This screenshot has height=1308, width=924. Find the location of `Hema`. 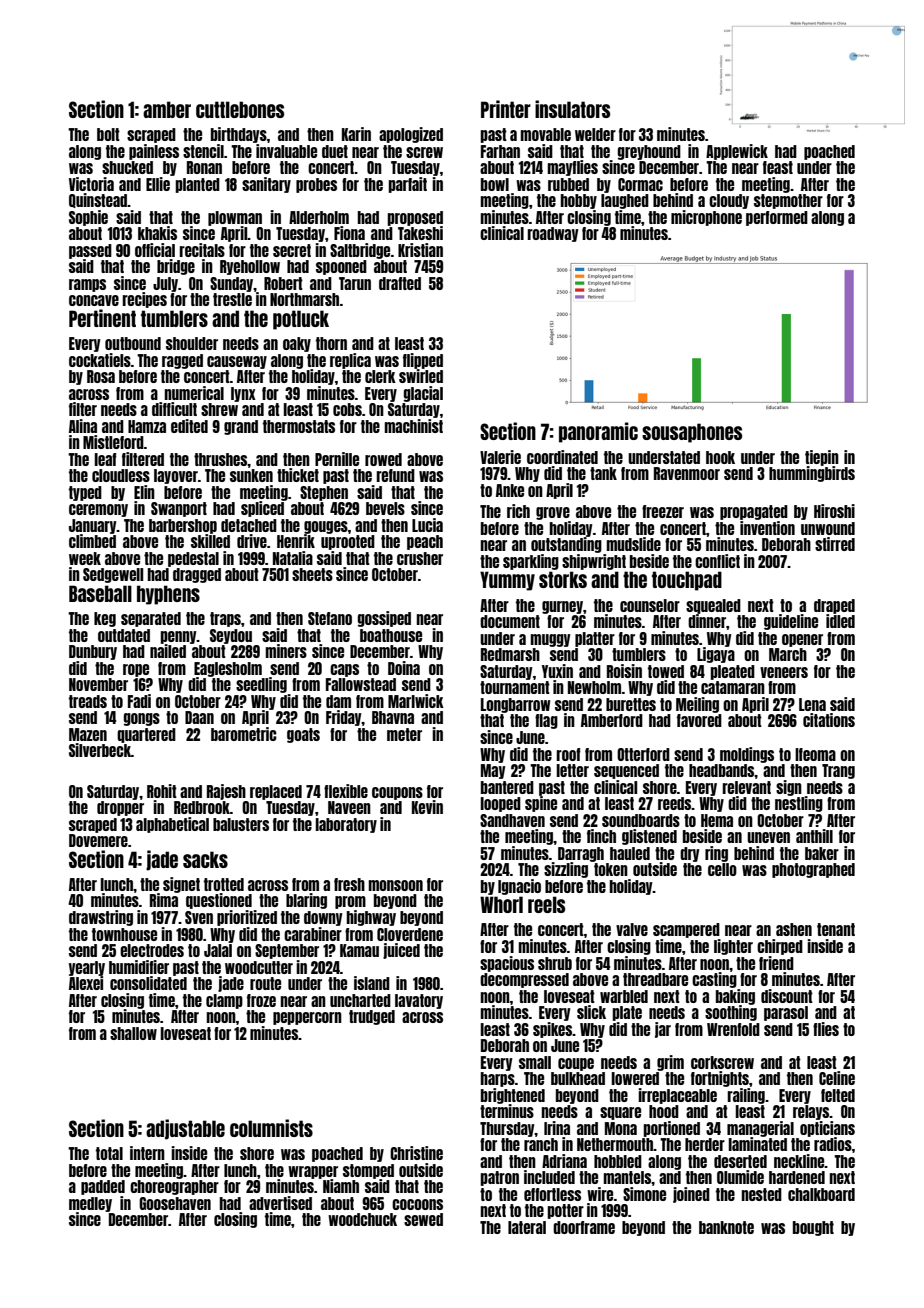

Hema is located at coordinates (717, 820).
